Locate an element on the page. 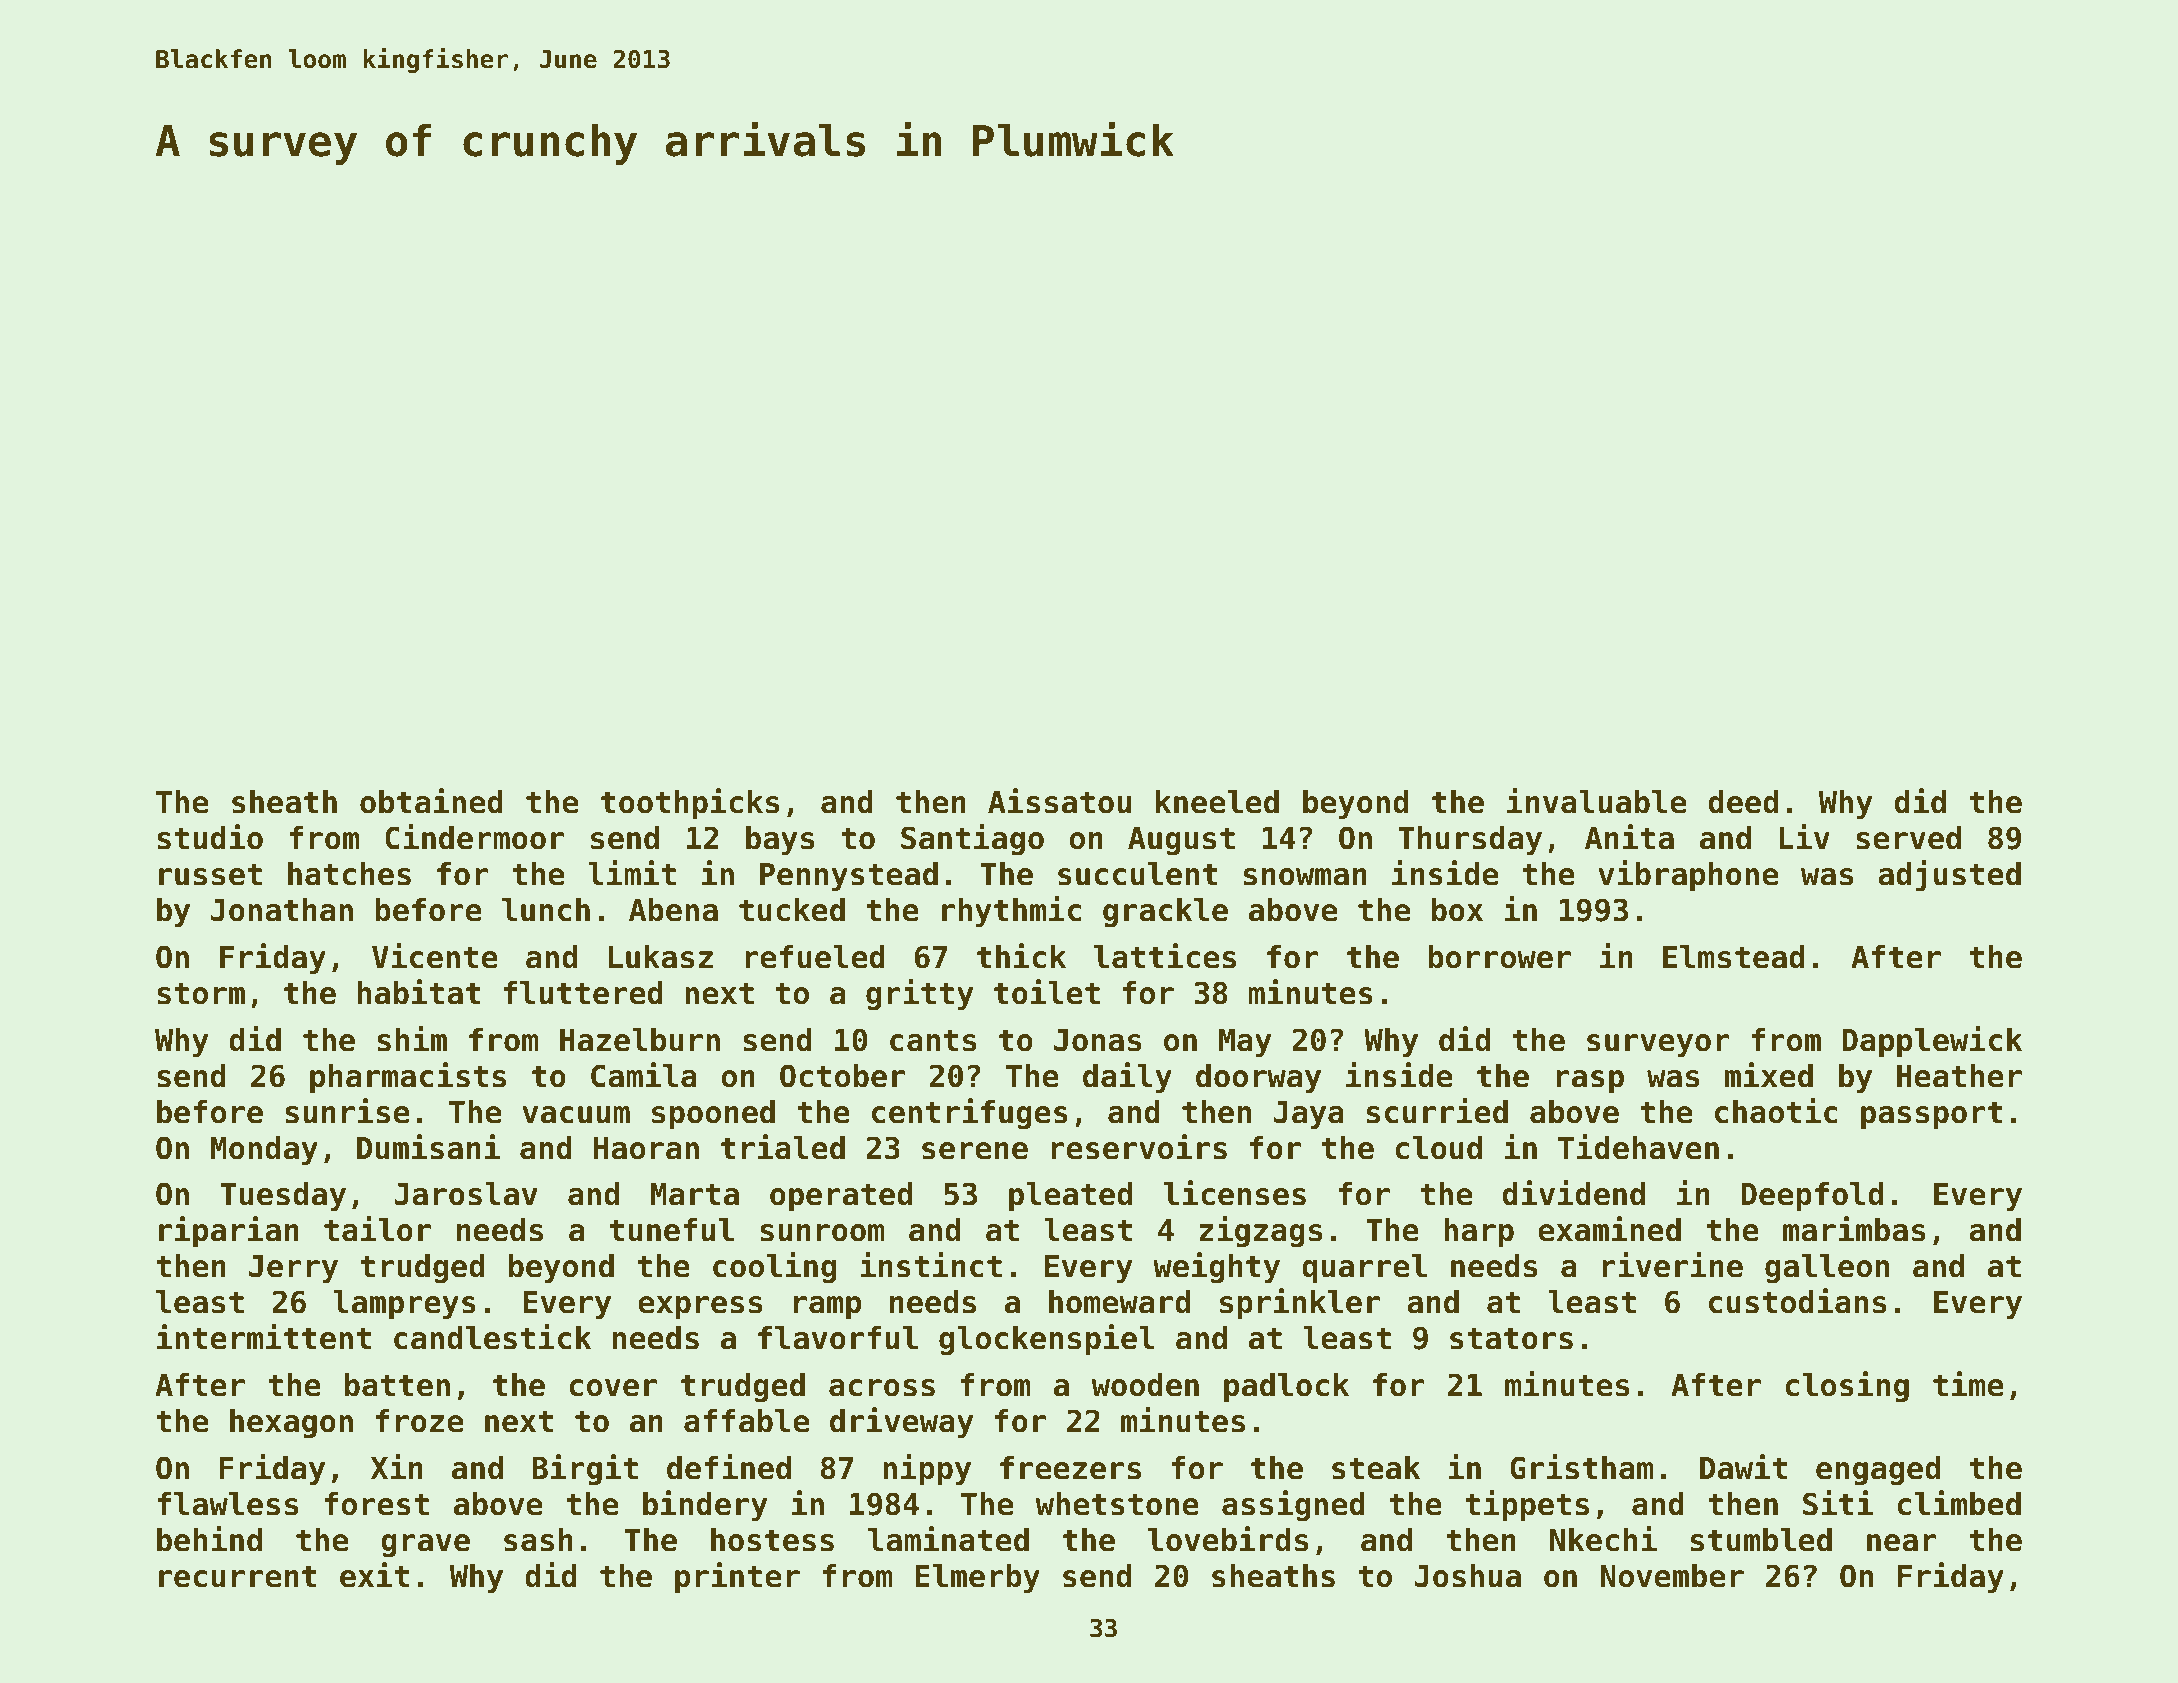 This document has width=2178, height=1683. centrifuges is located at coordinates (970, 1113).
